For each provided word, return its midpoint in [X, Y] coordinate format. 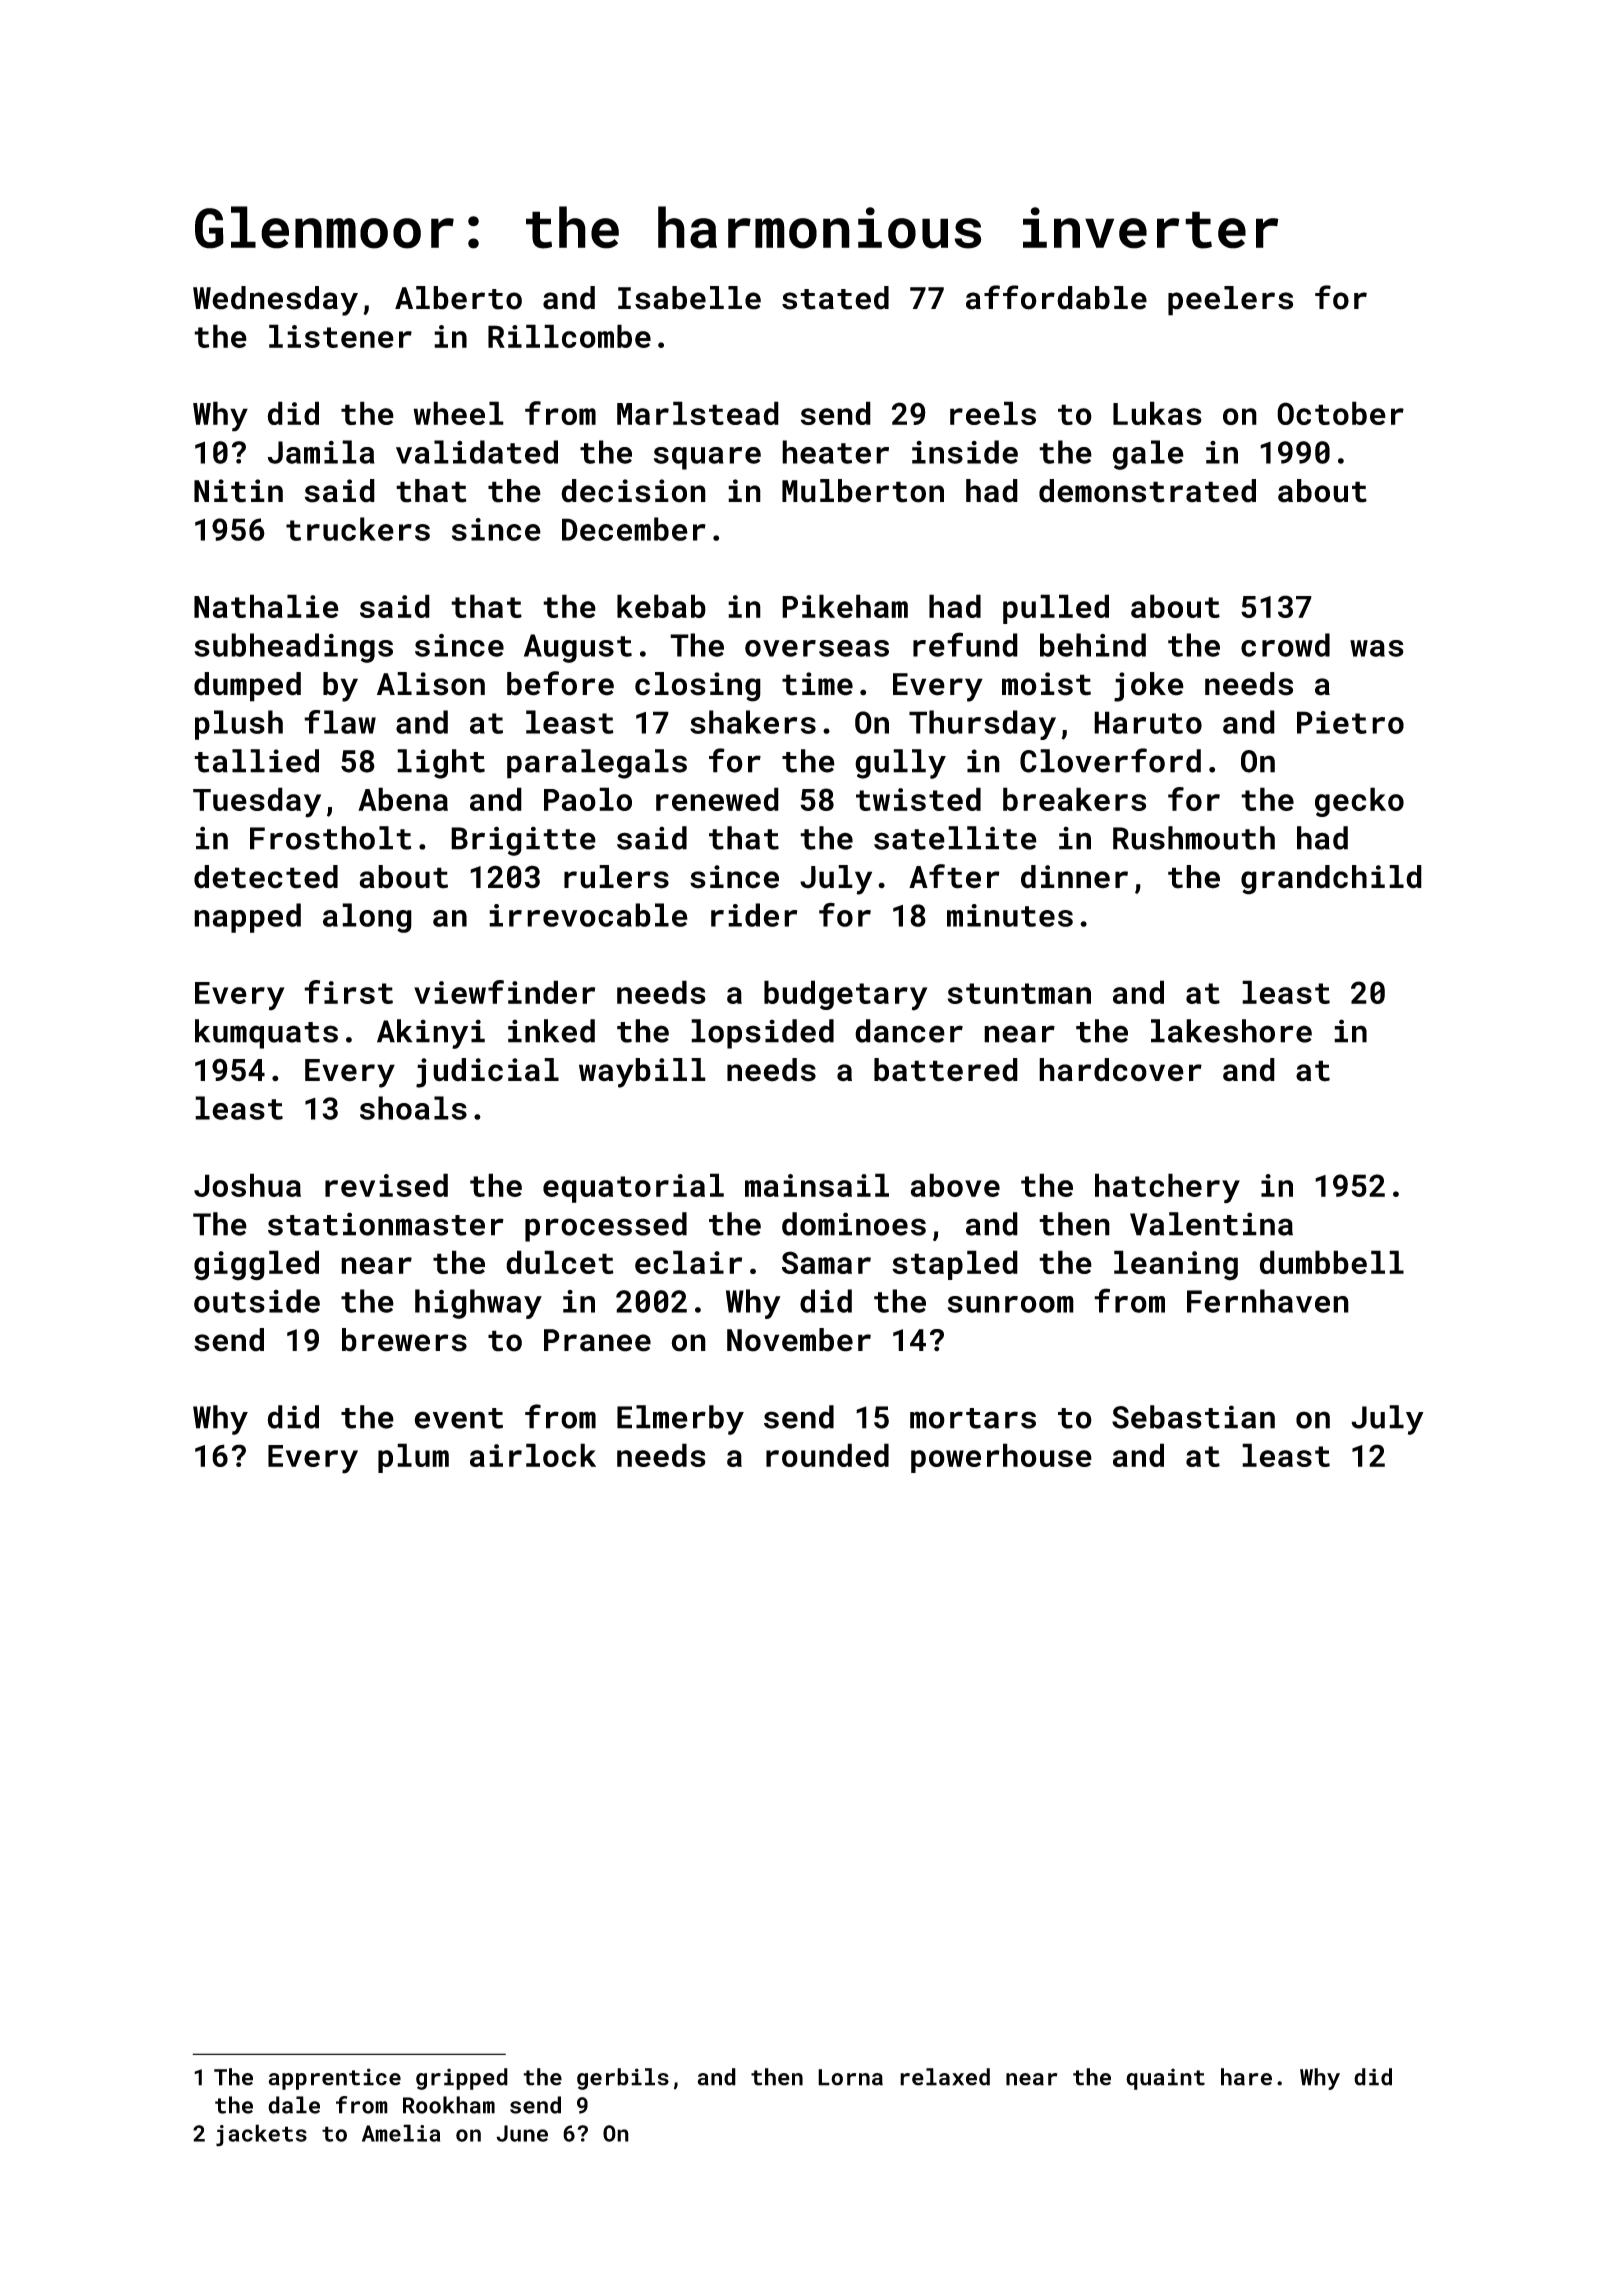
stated [835, 298]
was [1377, 648]
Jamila [321, 452]
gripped [462, 2079]
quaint [1165, 2079]
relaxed [945, 2077]
